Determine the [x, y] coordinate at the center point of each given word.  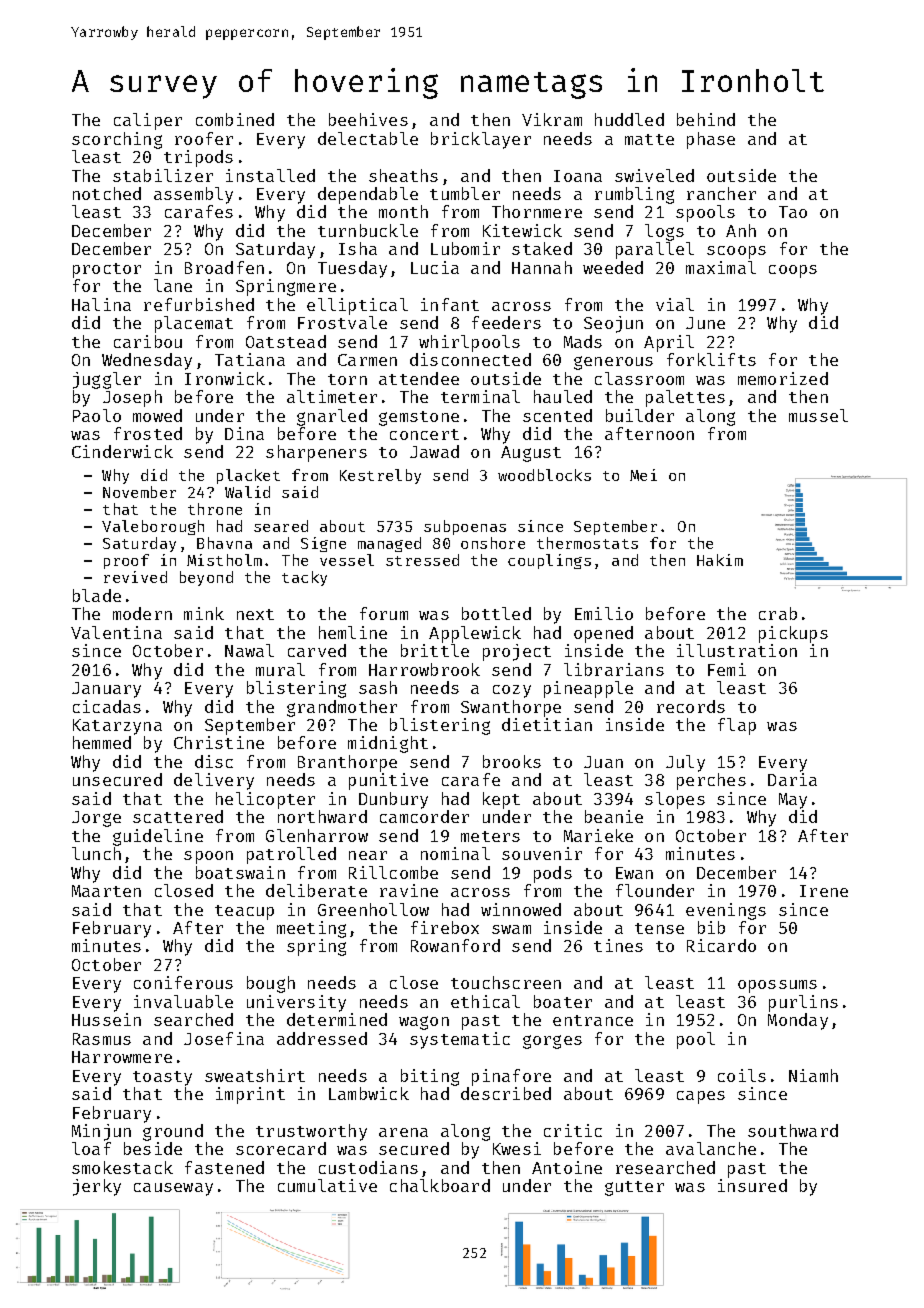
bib [711, 927]
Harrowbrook [424, 669]
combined [235, 119]
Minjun [101, 1132]
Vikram [552, 119]
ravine [409, 890]
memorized [783, 378]
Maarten [106, 891]
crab [778, 613]
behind [706, 119]
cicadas [107, 706]
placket [248, 476]
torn [347, 379]
